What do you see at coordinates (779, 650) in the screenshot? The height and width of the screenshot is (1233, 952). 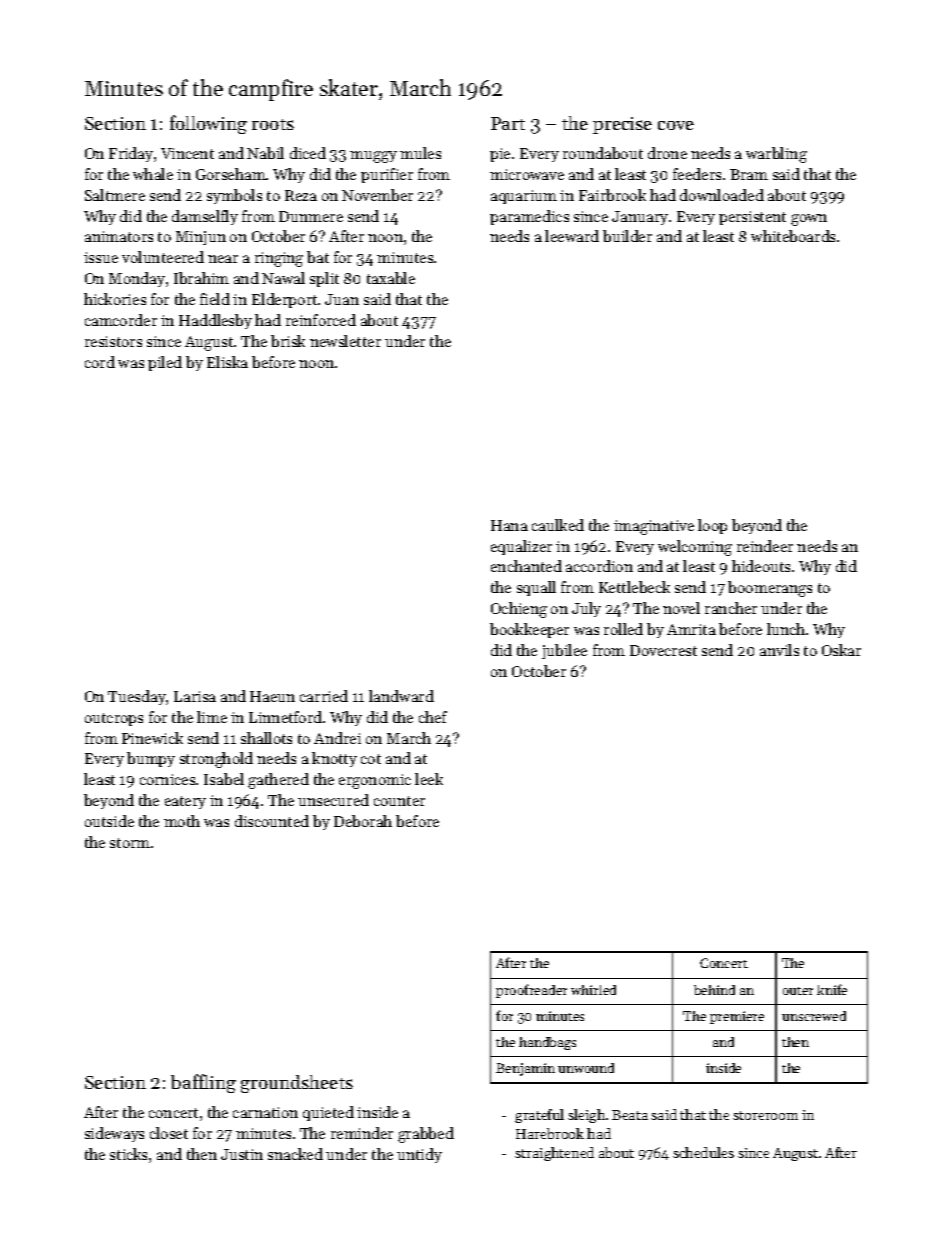 I see `anvils` at bounding box center [779, 650].
